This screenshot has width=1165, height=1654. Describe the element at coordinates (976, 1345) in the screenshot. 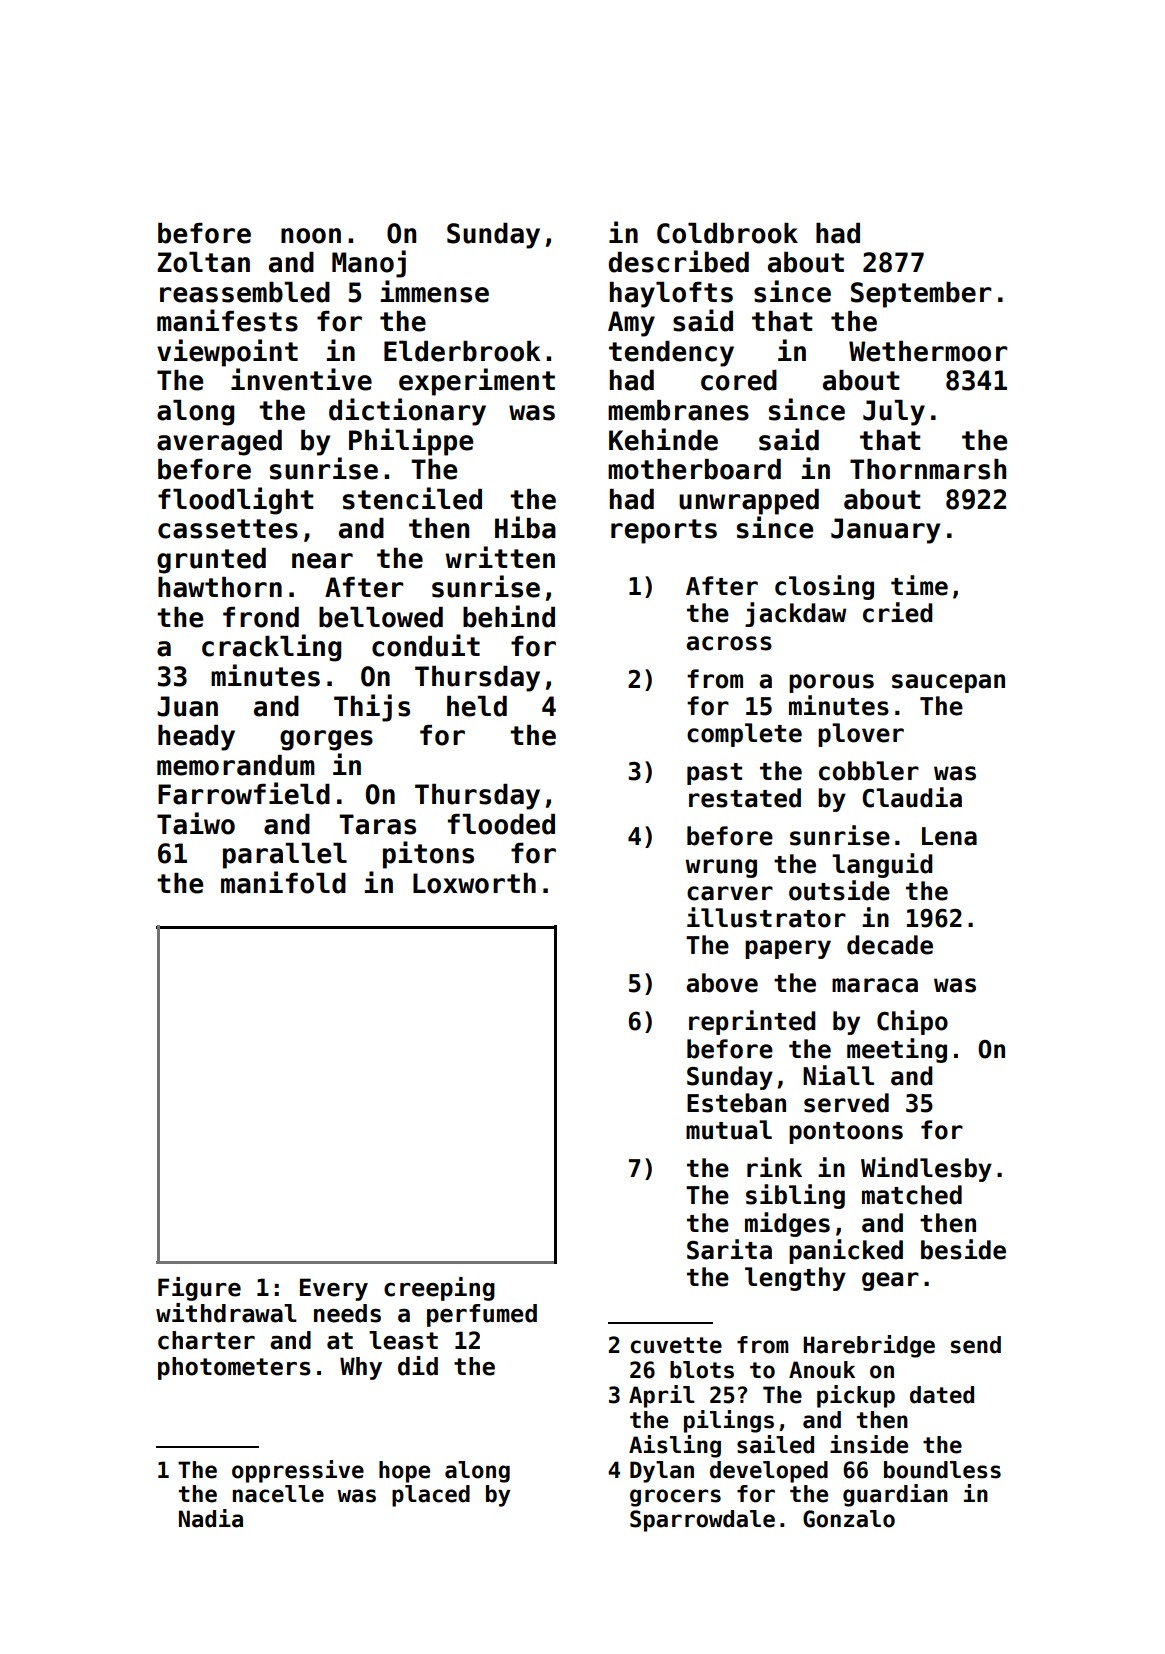

I see `send` at that location.
